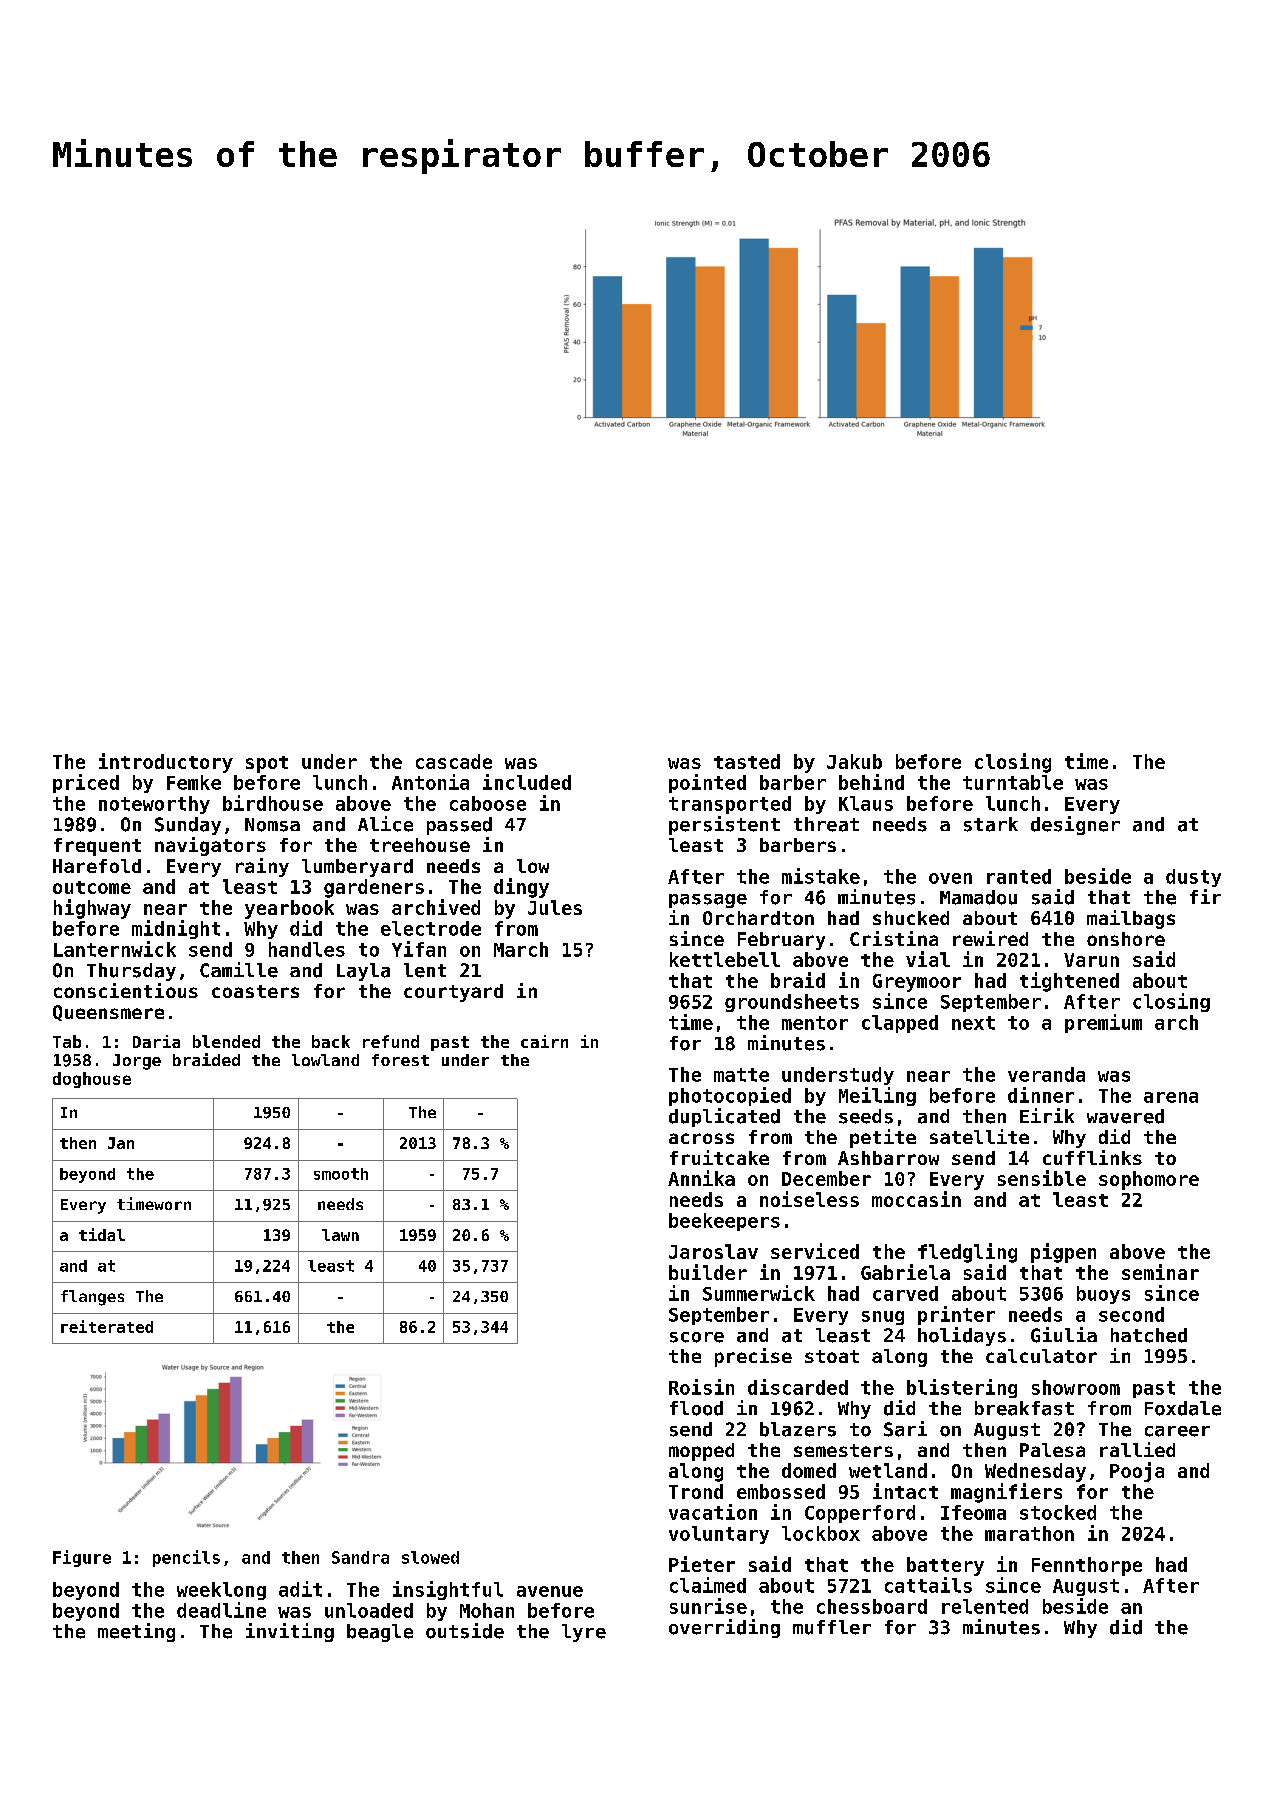  I want to click on outside, so click(465, 1631).
